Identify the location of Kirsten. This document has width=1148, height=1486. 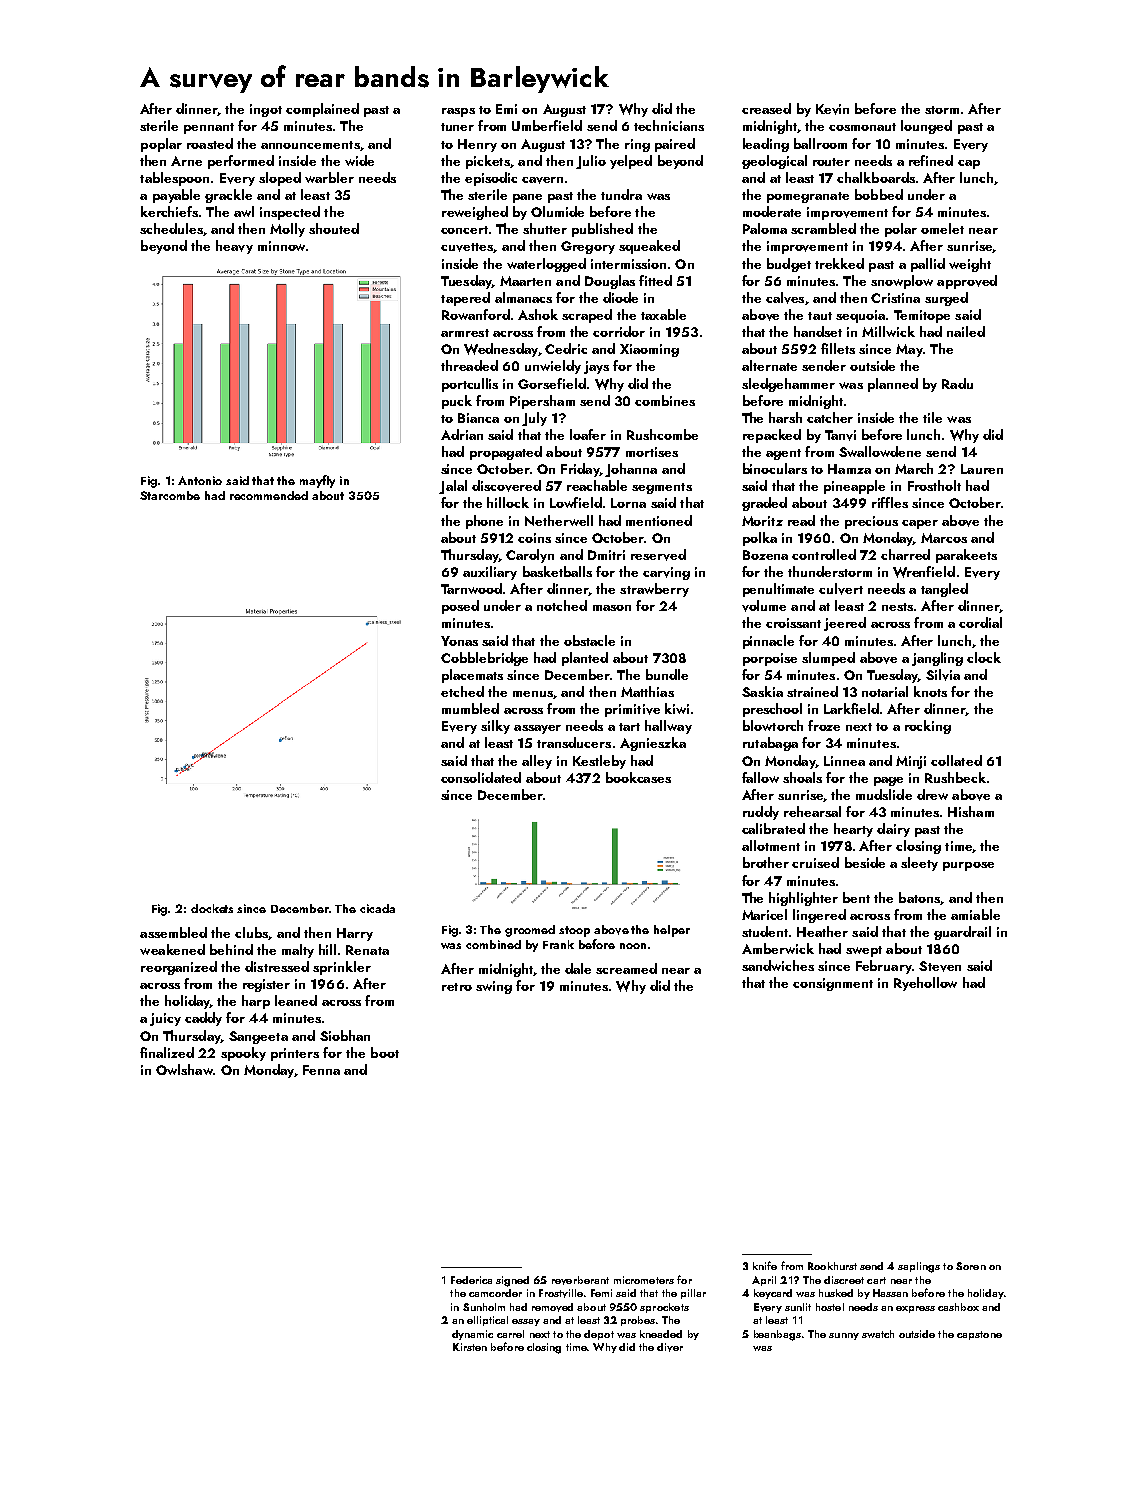
(470, 1347).
